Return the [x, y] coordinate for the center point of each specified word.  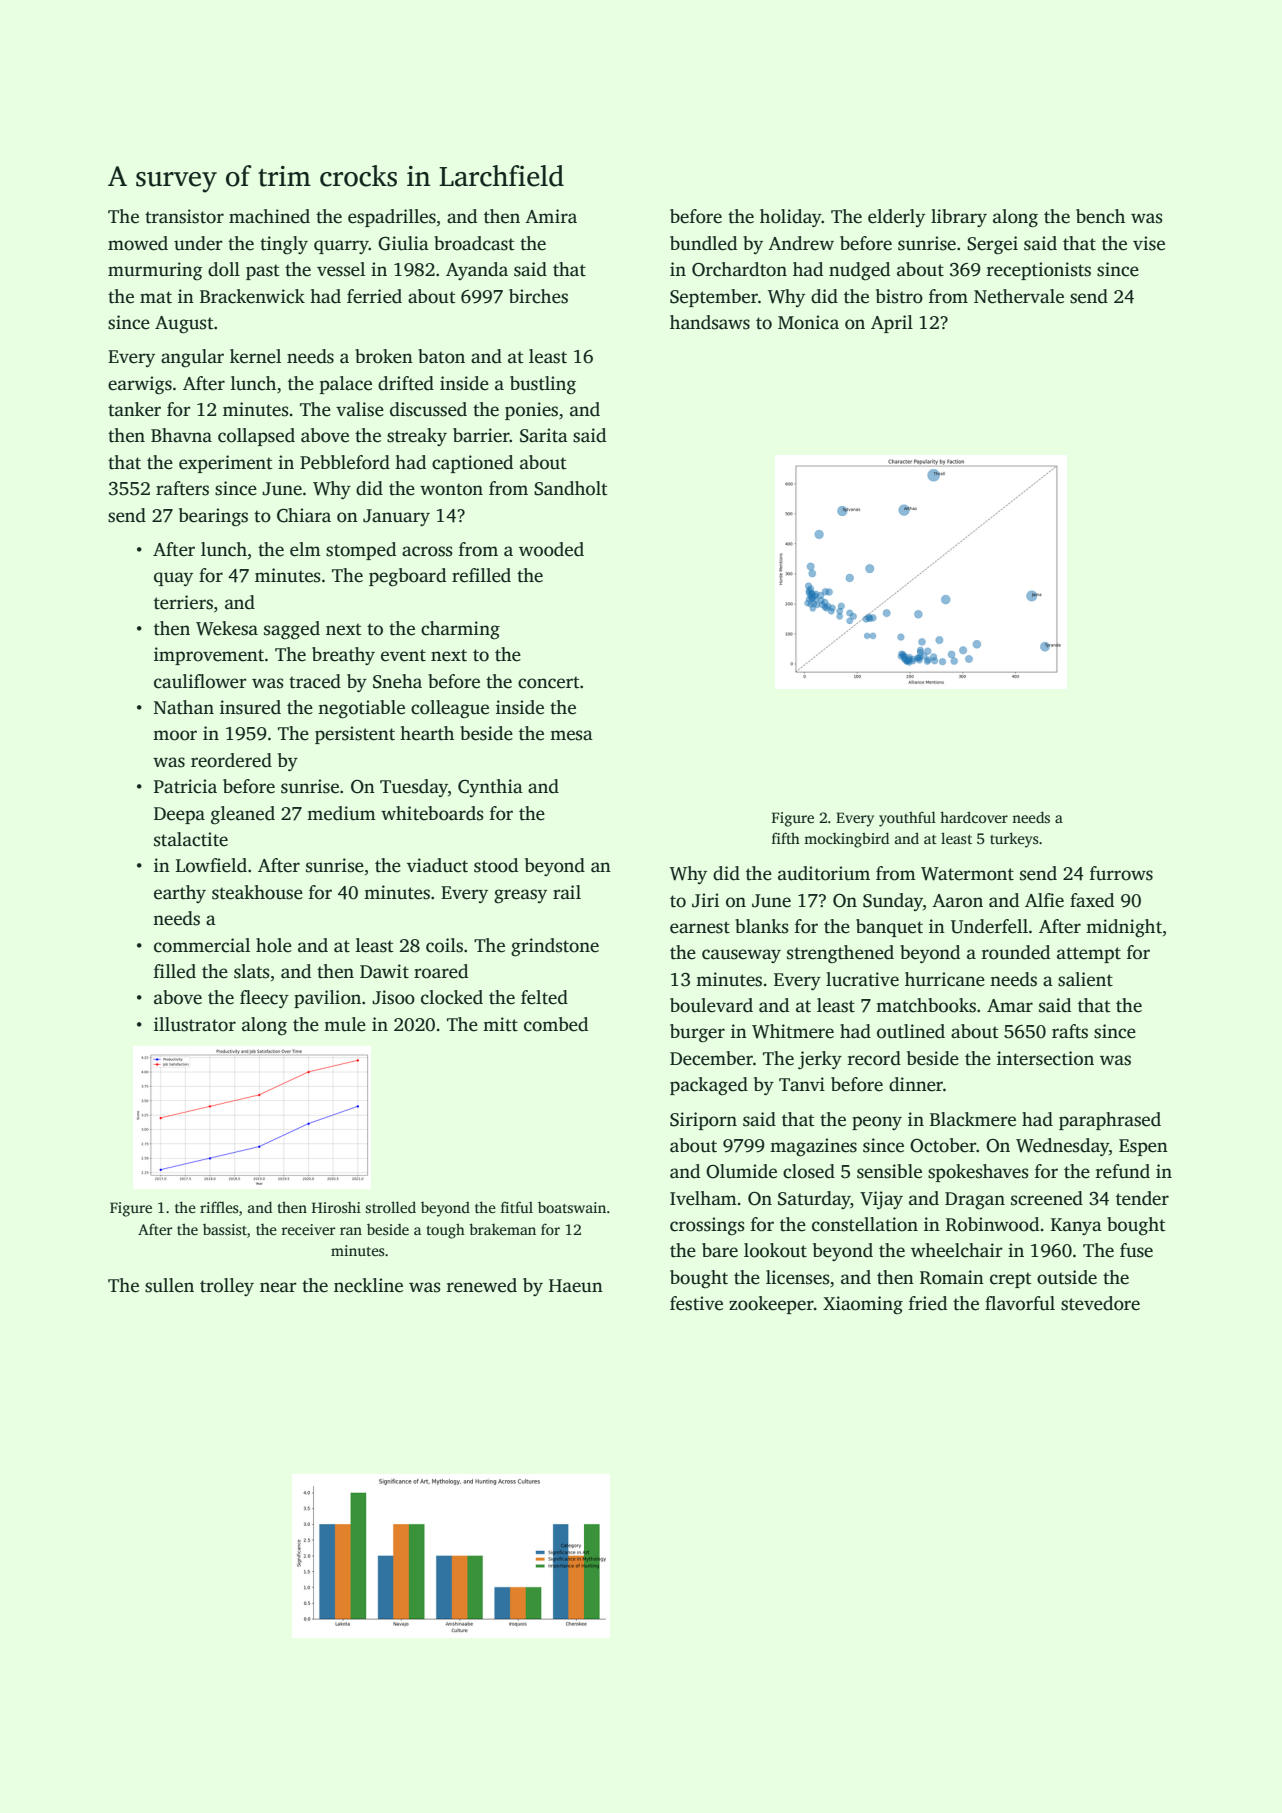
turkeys [1014, 840]
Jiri [705, 900]
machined [269, 216]
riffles [219, 1207]
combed [556, 1024]
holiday [791, 218]
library [959, 218]
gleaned [243, 815]
